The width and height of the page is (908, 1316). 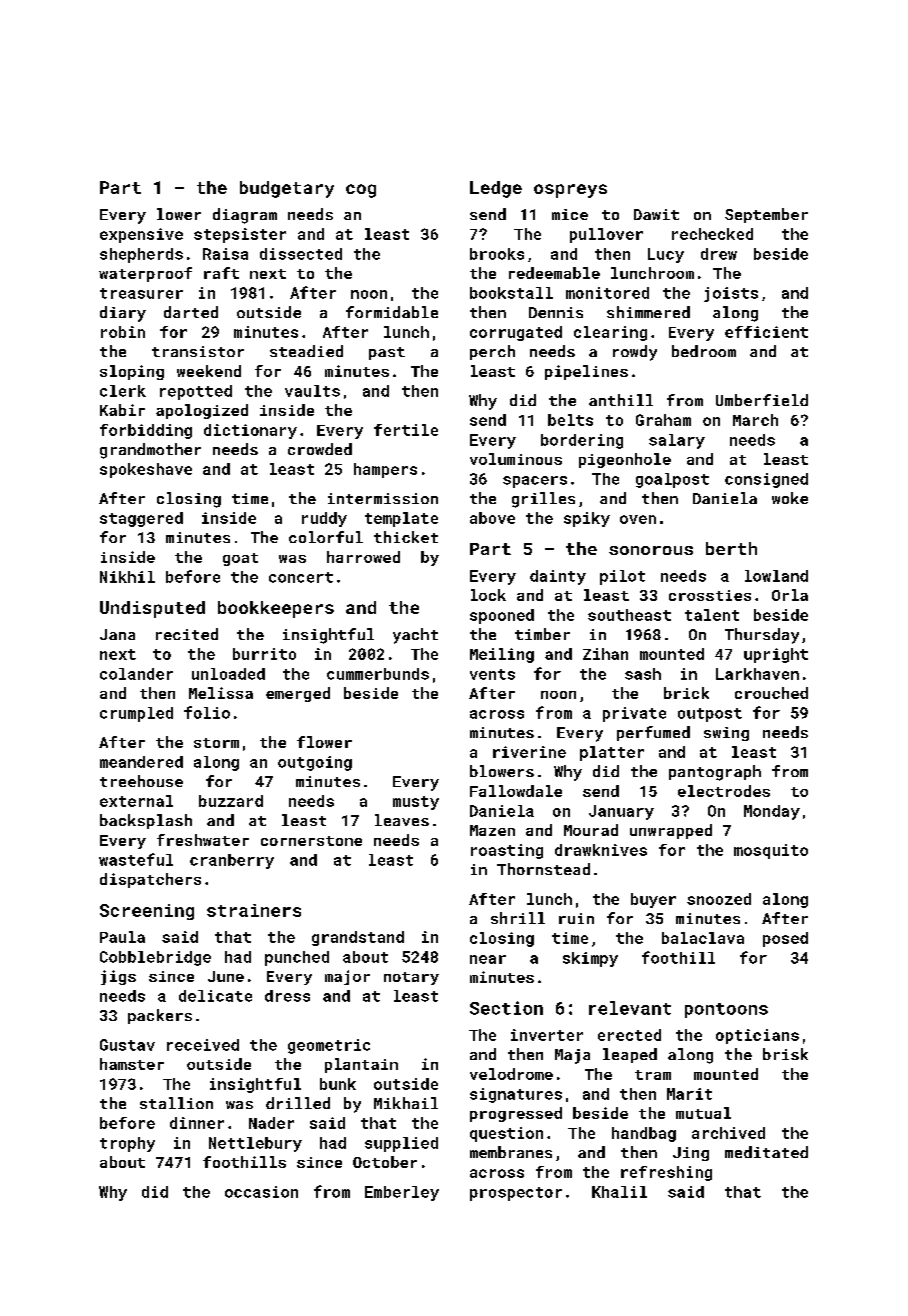 I want to click on jigs, so click(x=118, y=977).
